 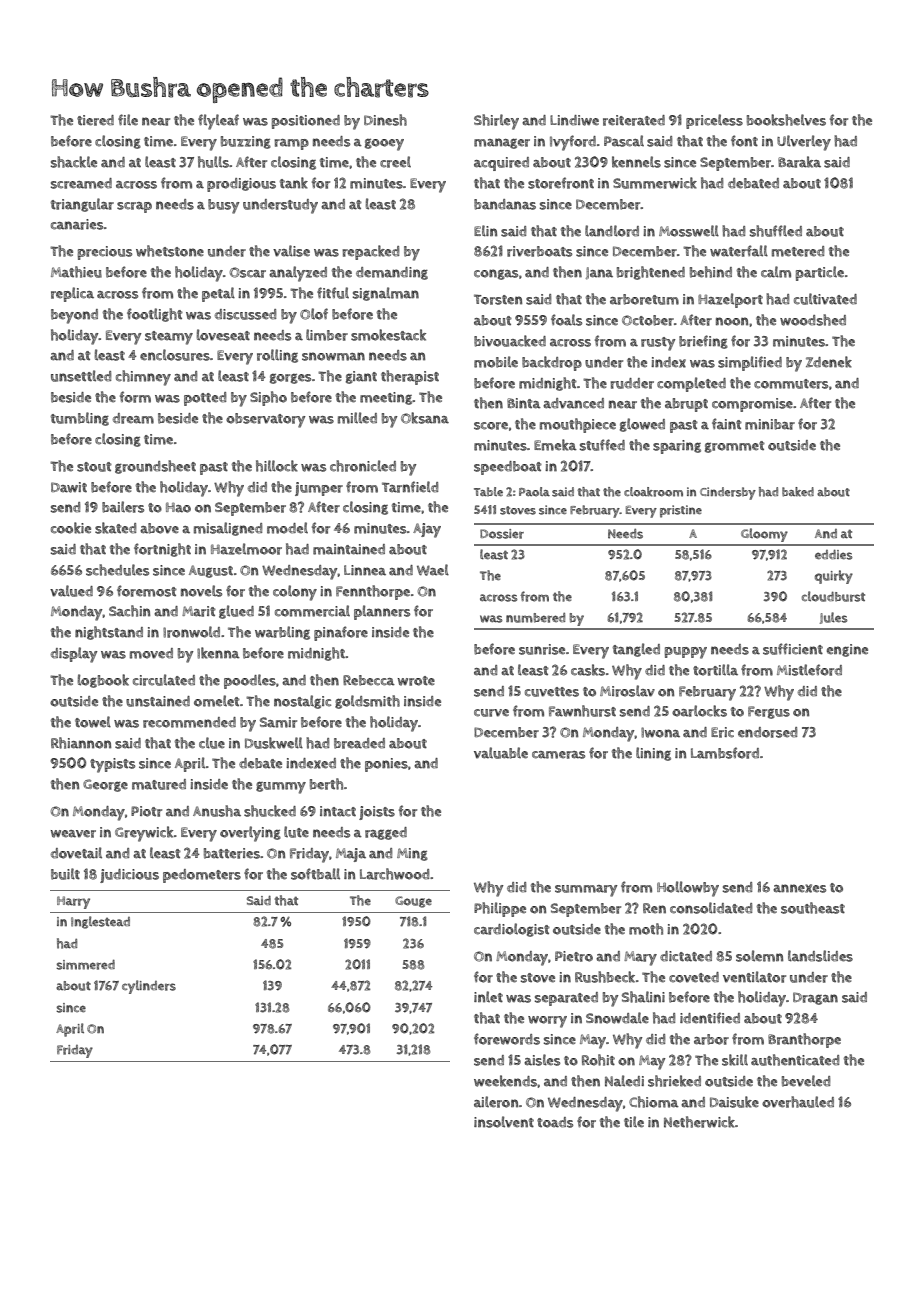 I want to click on file, so click(x=128, y=120).
